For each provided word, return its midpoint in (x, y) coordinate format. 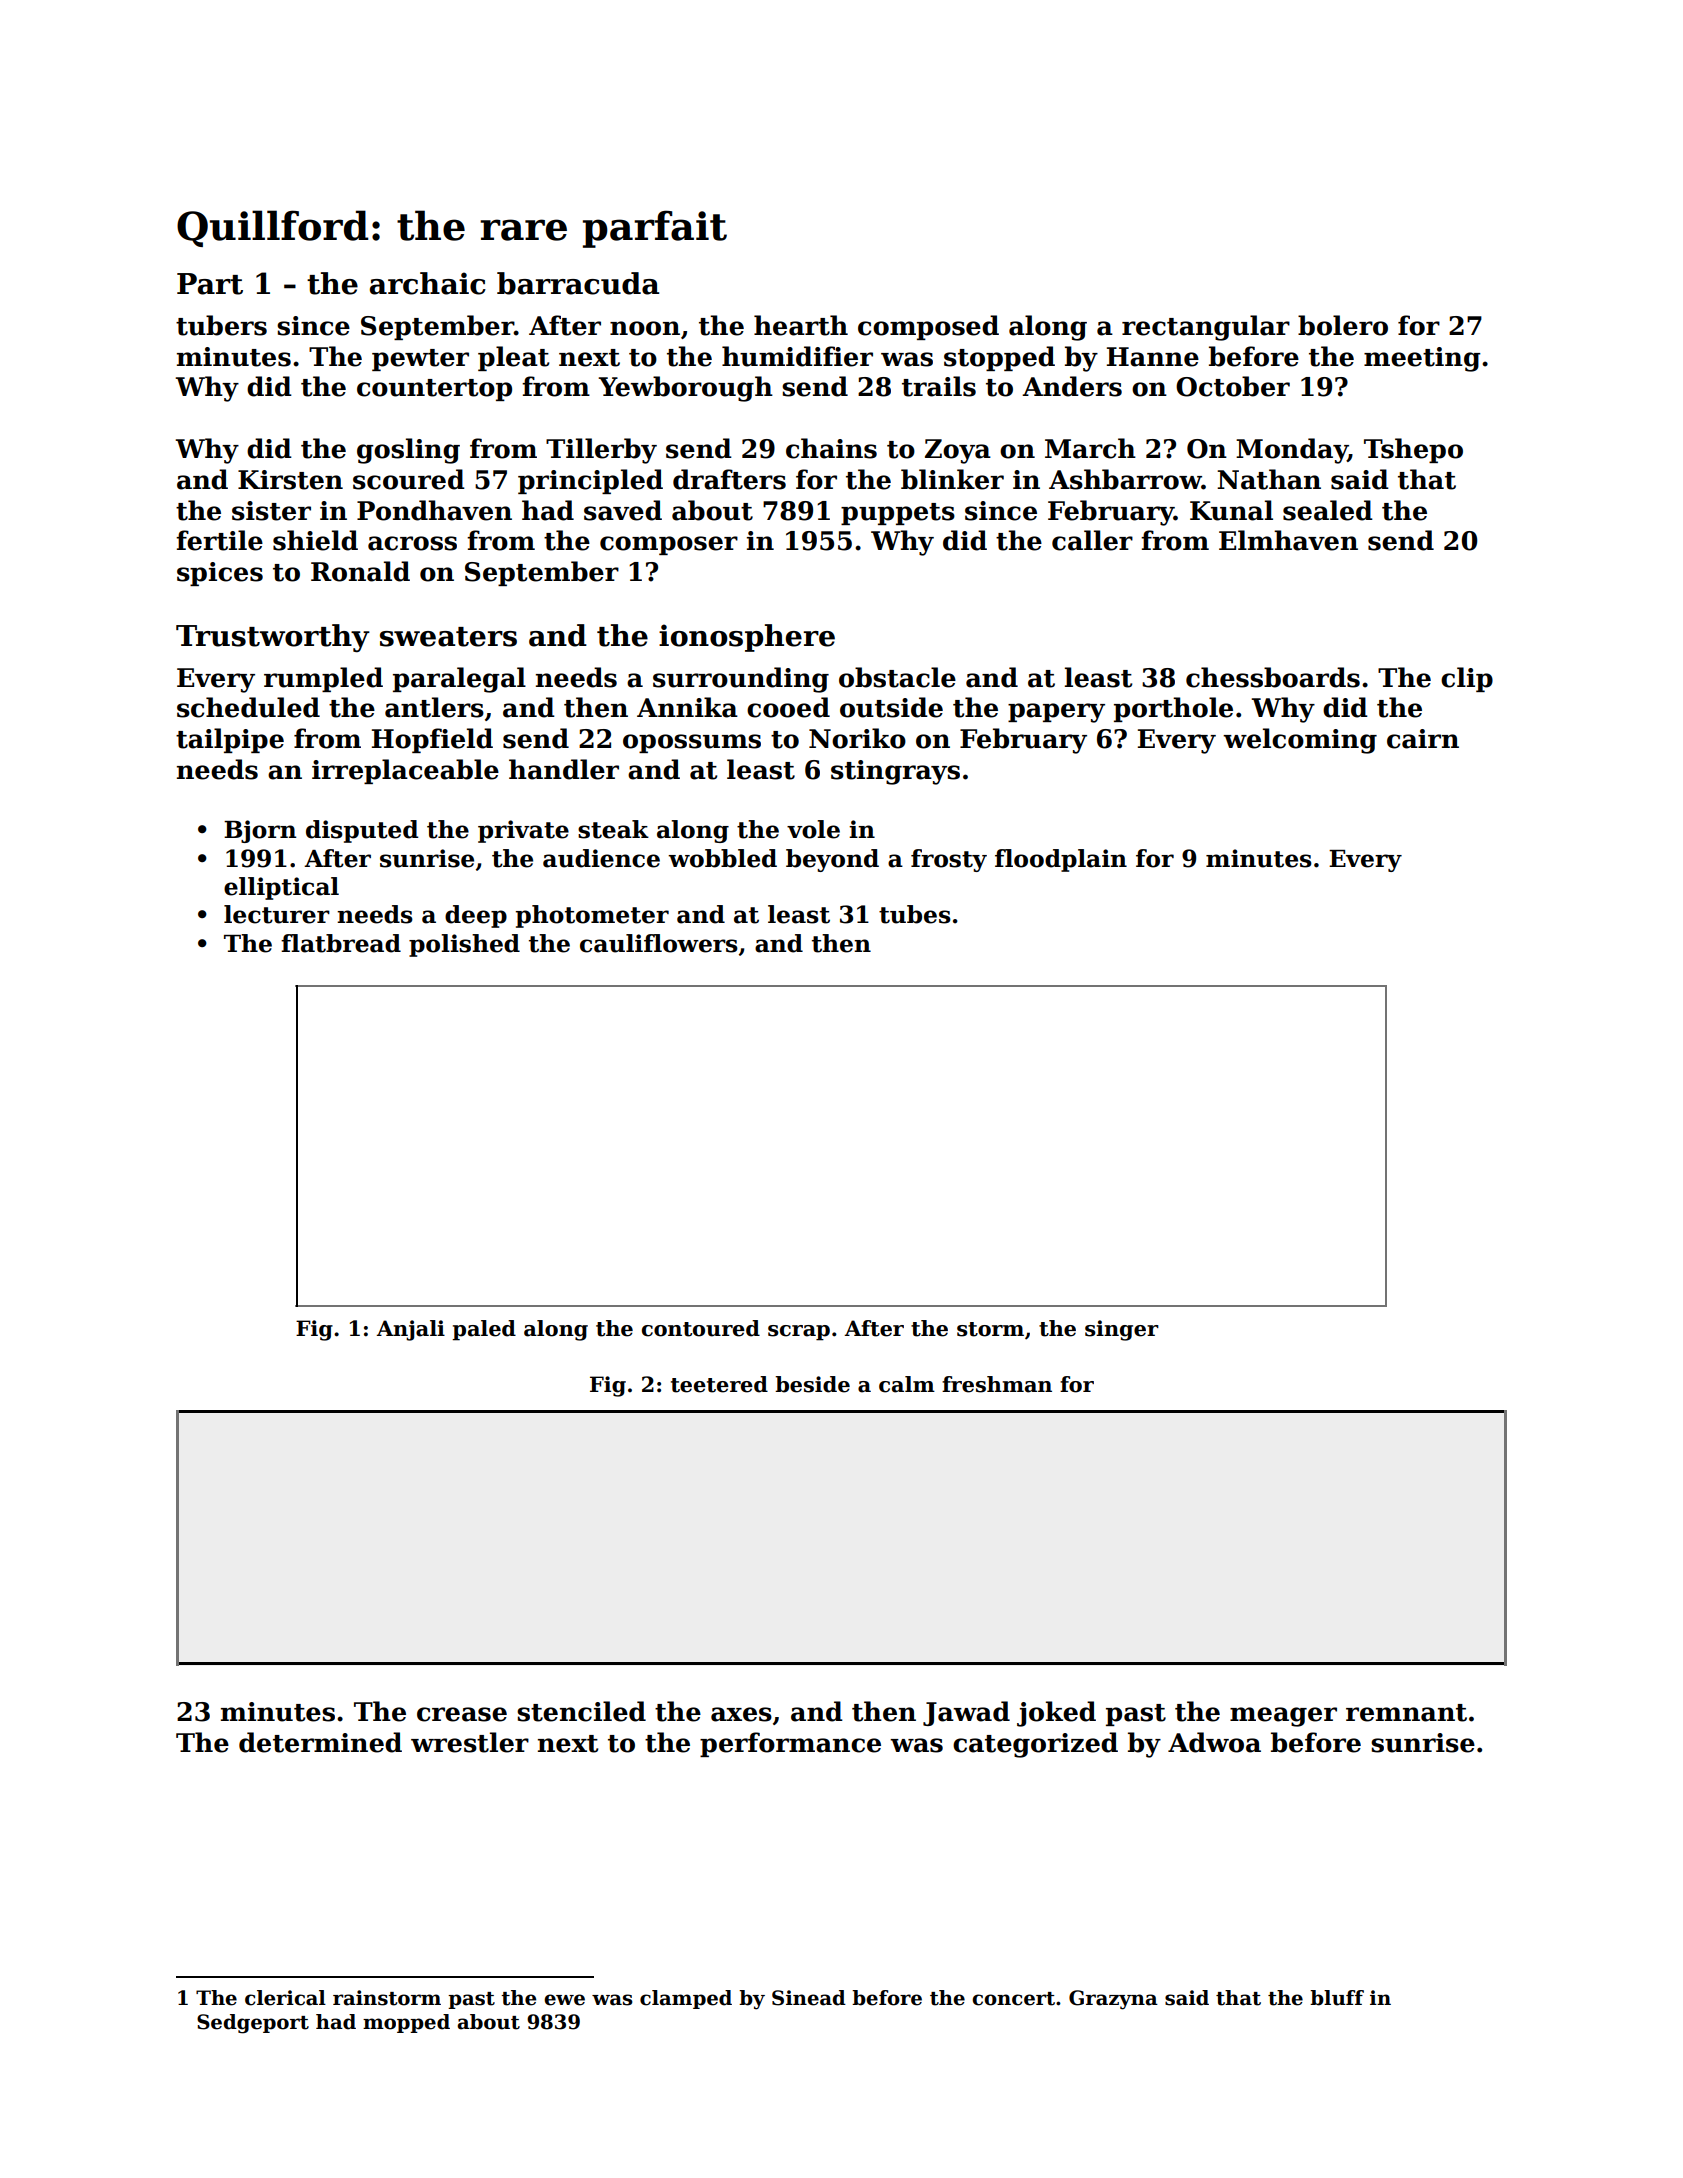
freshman (997, 1384)
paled (484, 1330)
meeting (1422, 359)
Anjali (411, 1330)
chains (831, 448)
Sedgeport (253, 2024)
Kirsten (290, 480)
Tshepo (1413, 450)
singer (1122, 1330)
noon (645, 328)
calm (907, 1384)
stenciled (581, 1711)
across (412, 543)
